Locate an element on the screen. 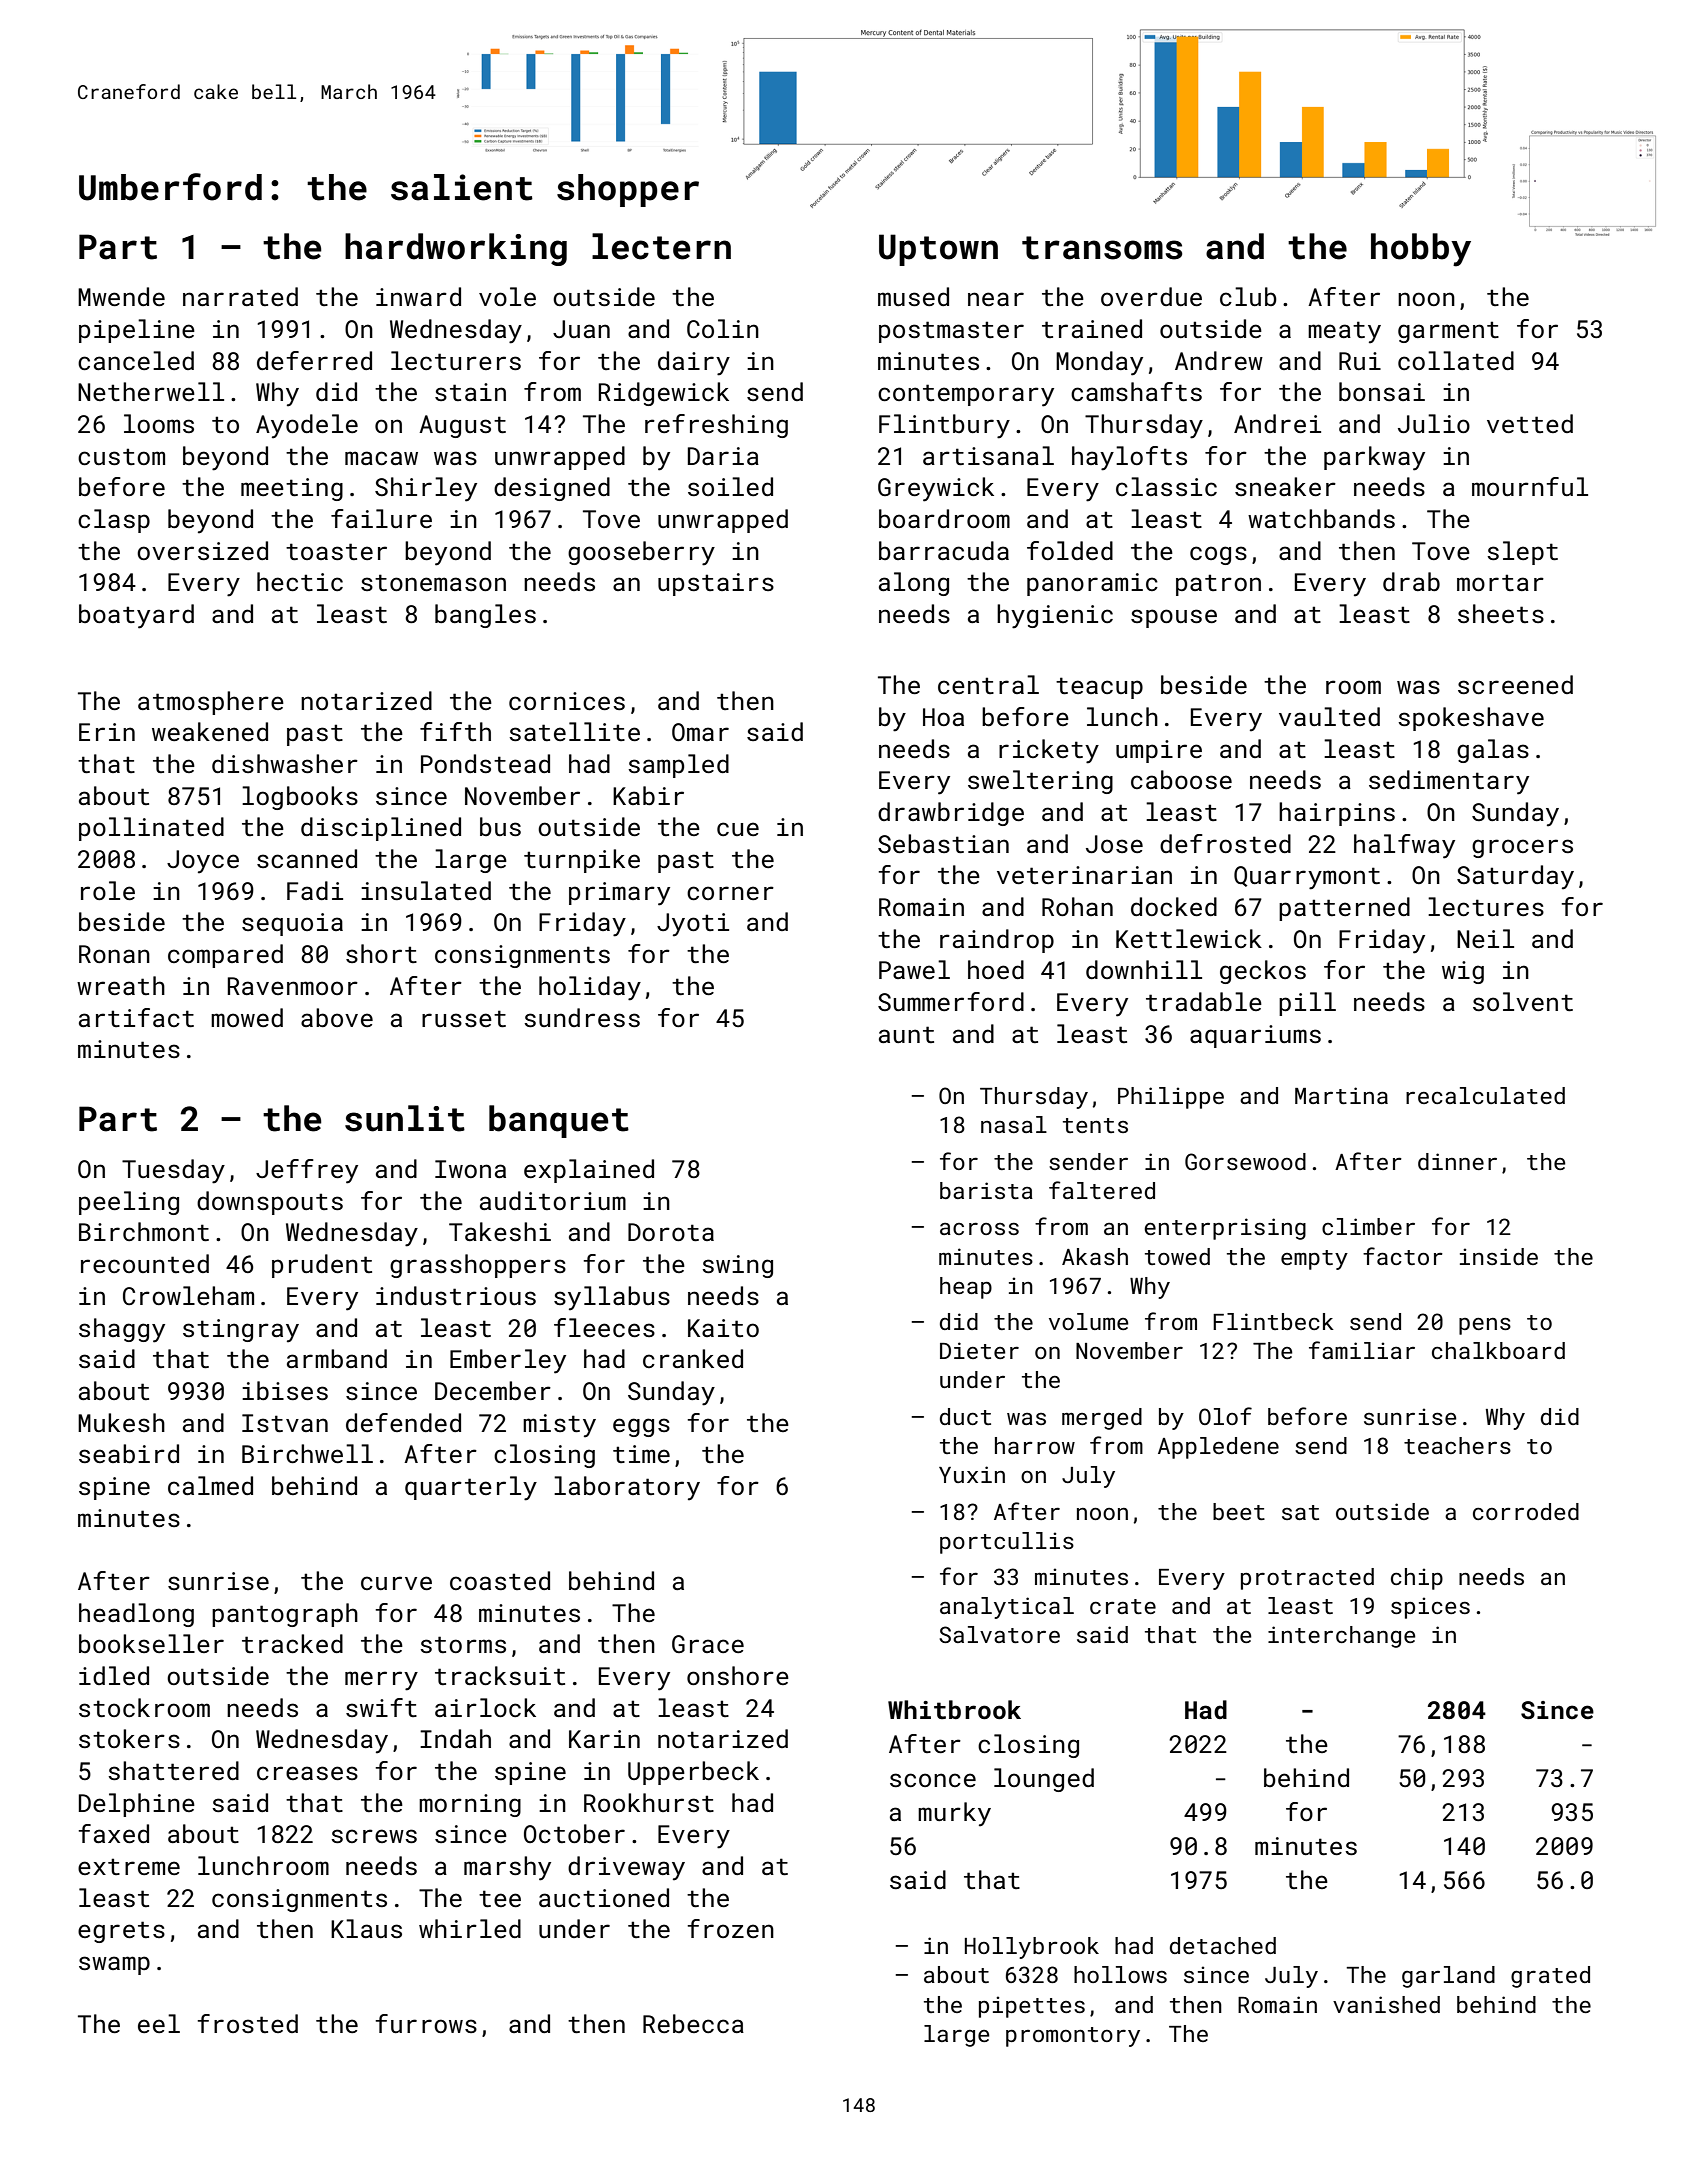 The image size is (1683, 2178). headlong is located at coordinates (136, 1615).
